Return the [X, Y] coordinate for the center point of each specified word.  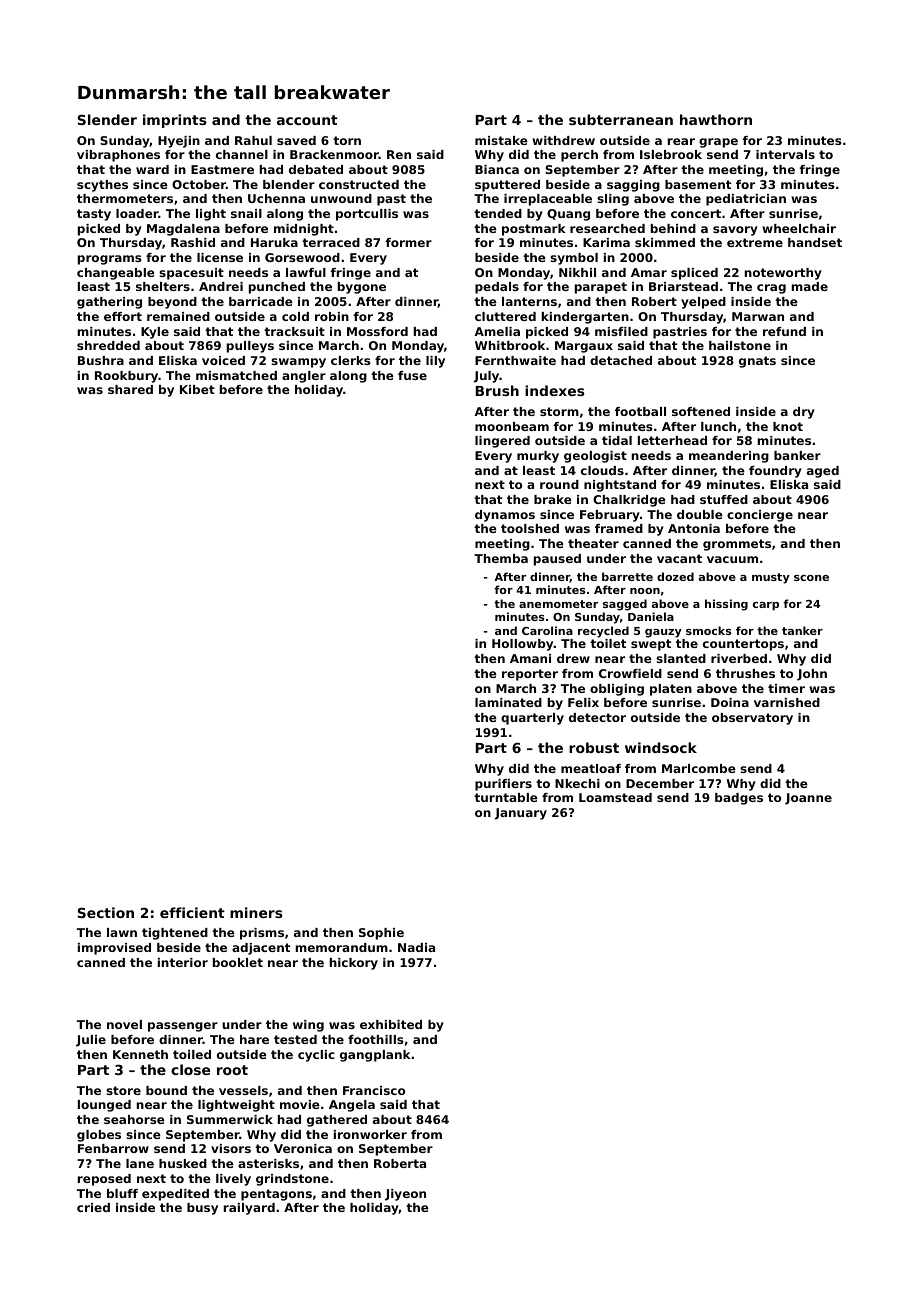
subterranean [621, 119]
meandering [729, 457]
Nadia [416, 947]
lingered [502, 442]
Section [106, 912]
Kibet [197, 389]
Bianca [497, 169]
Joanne [808, 799]
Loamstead [615, 797]
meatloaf [591, 768]
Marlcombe [699, 768]
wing [308, 1026]
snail [246, 213]
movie [300, 1104]
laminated [508, 702]
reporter [530, 675]
